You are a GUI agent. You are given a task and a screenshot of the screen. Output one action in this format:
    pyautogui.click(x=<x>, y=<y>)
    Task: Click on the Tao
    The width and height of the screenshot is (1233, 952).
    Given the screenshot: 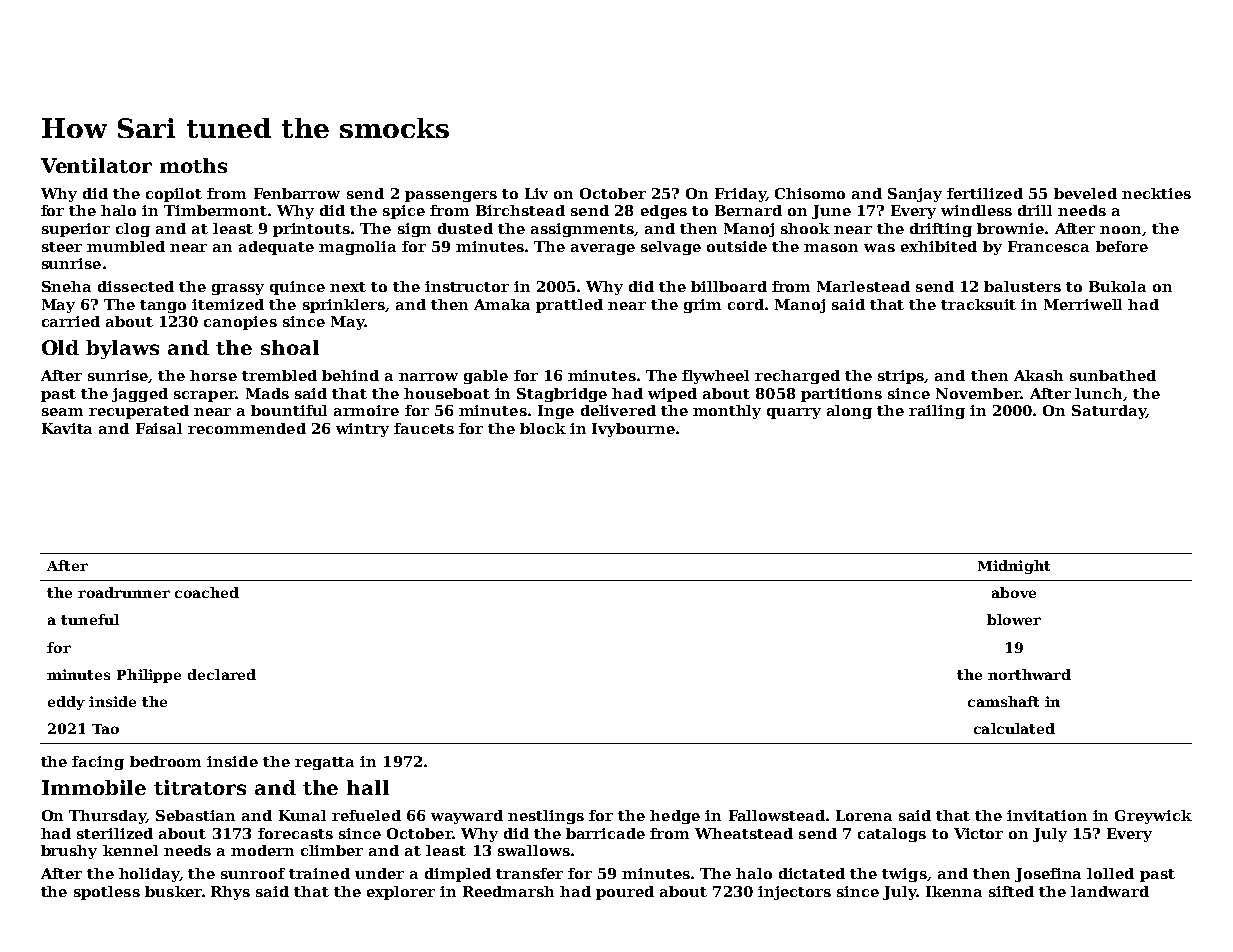 What is the action you would take?
    pyautogui.click(x=105, y=729)
